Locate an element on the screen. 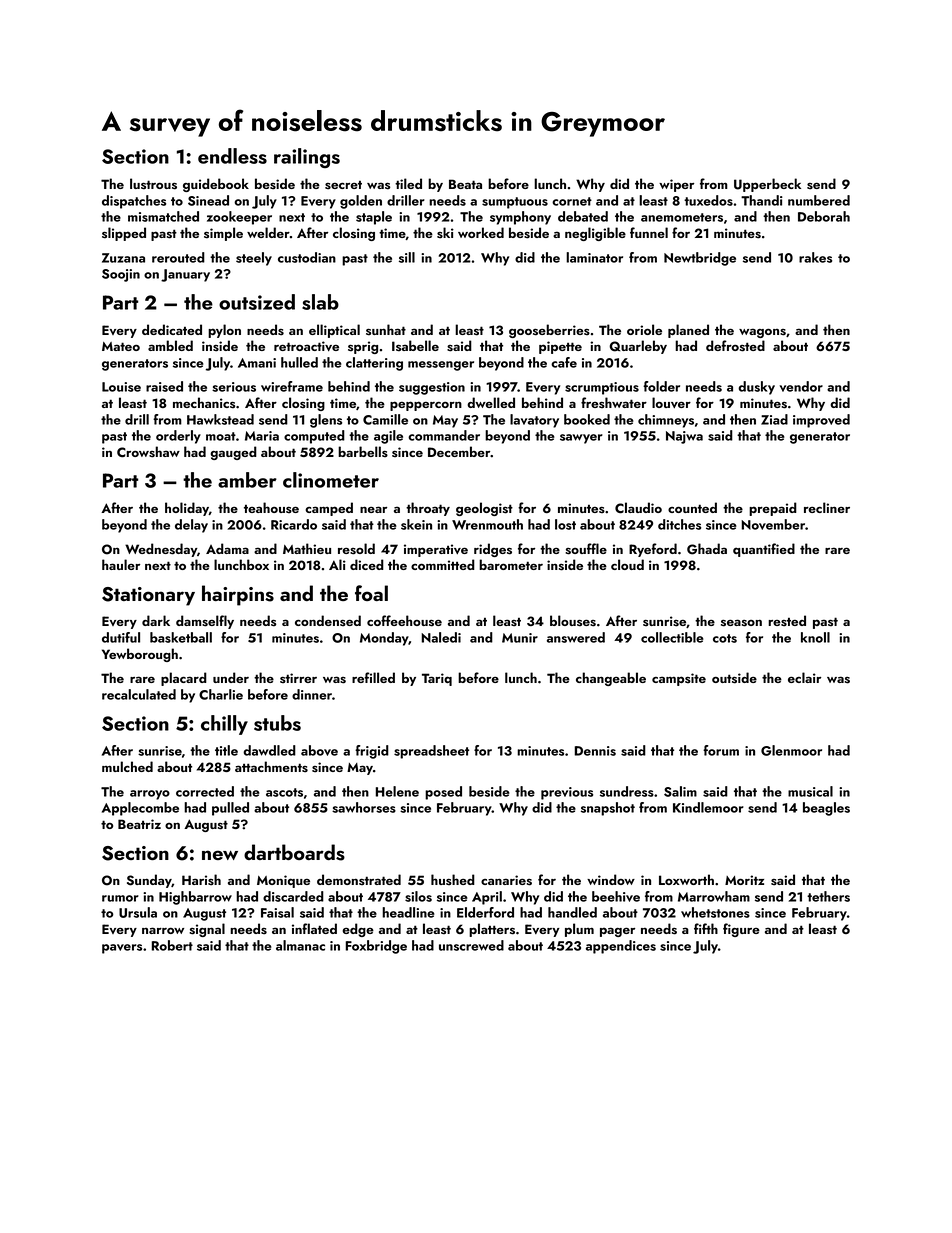 This screenshot has width=952, height=1233. orderly is located at coordinates (178, 437).
